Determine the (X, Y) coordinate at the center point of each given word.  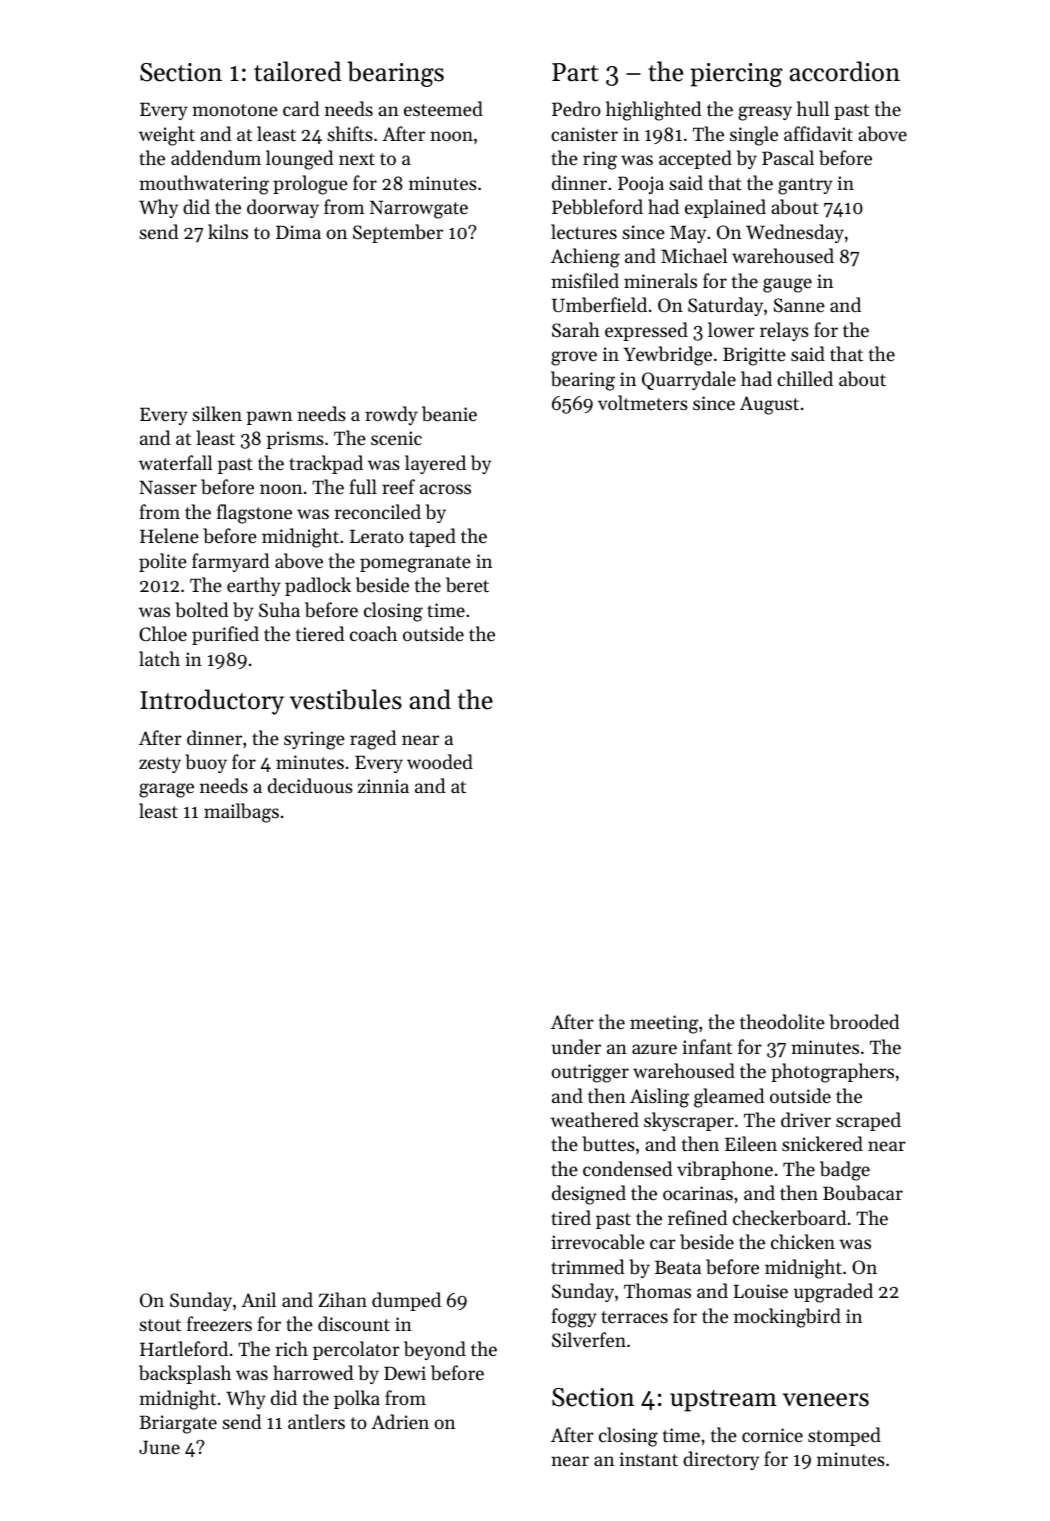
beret (467, 585)
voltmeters (643, 402)
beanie (449, 414)
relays (784, 331)
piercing (736, 75)
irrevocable (598, 1241)
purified (225, 635)
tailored (297, 71)
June (159, 1447)
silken (217, 413)
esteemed (443, 108)
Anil (258, 1299)
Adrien (400, 1421)
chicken (803, 1241)
